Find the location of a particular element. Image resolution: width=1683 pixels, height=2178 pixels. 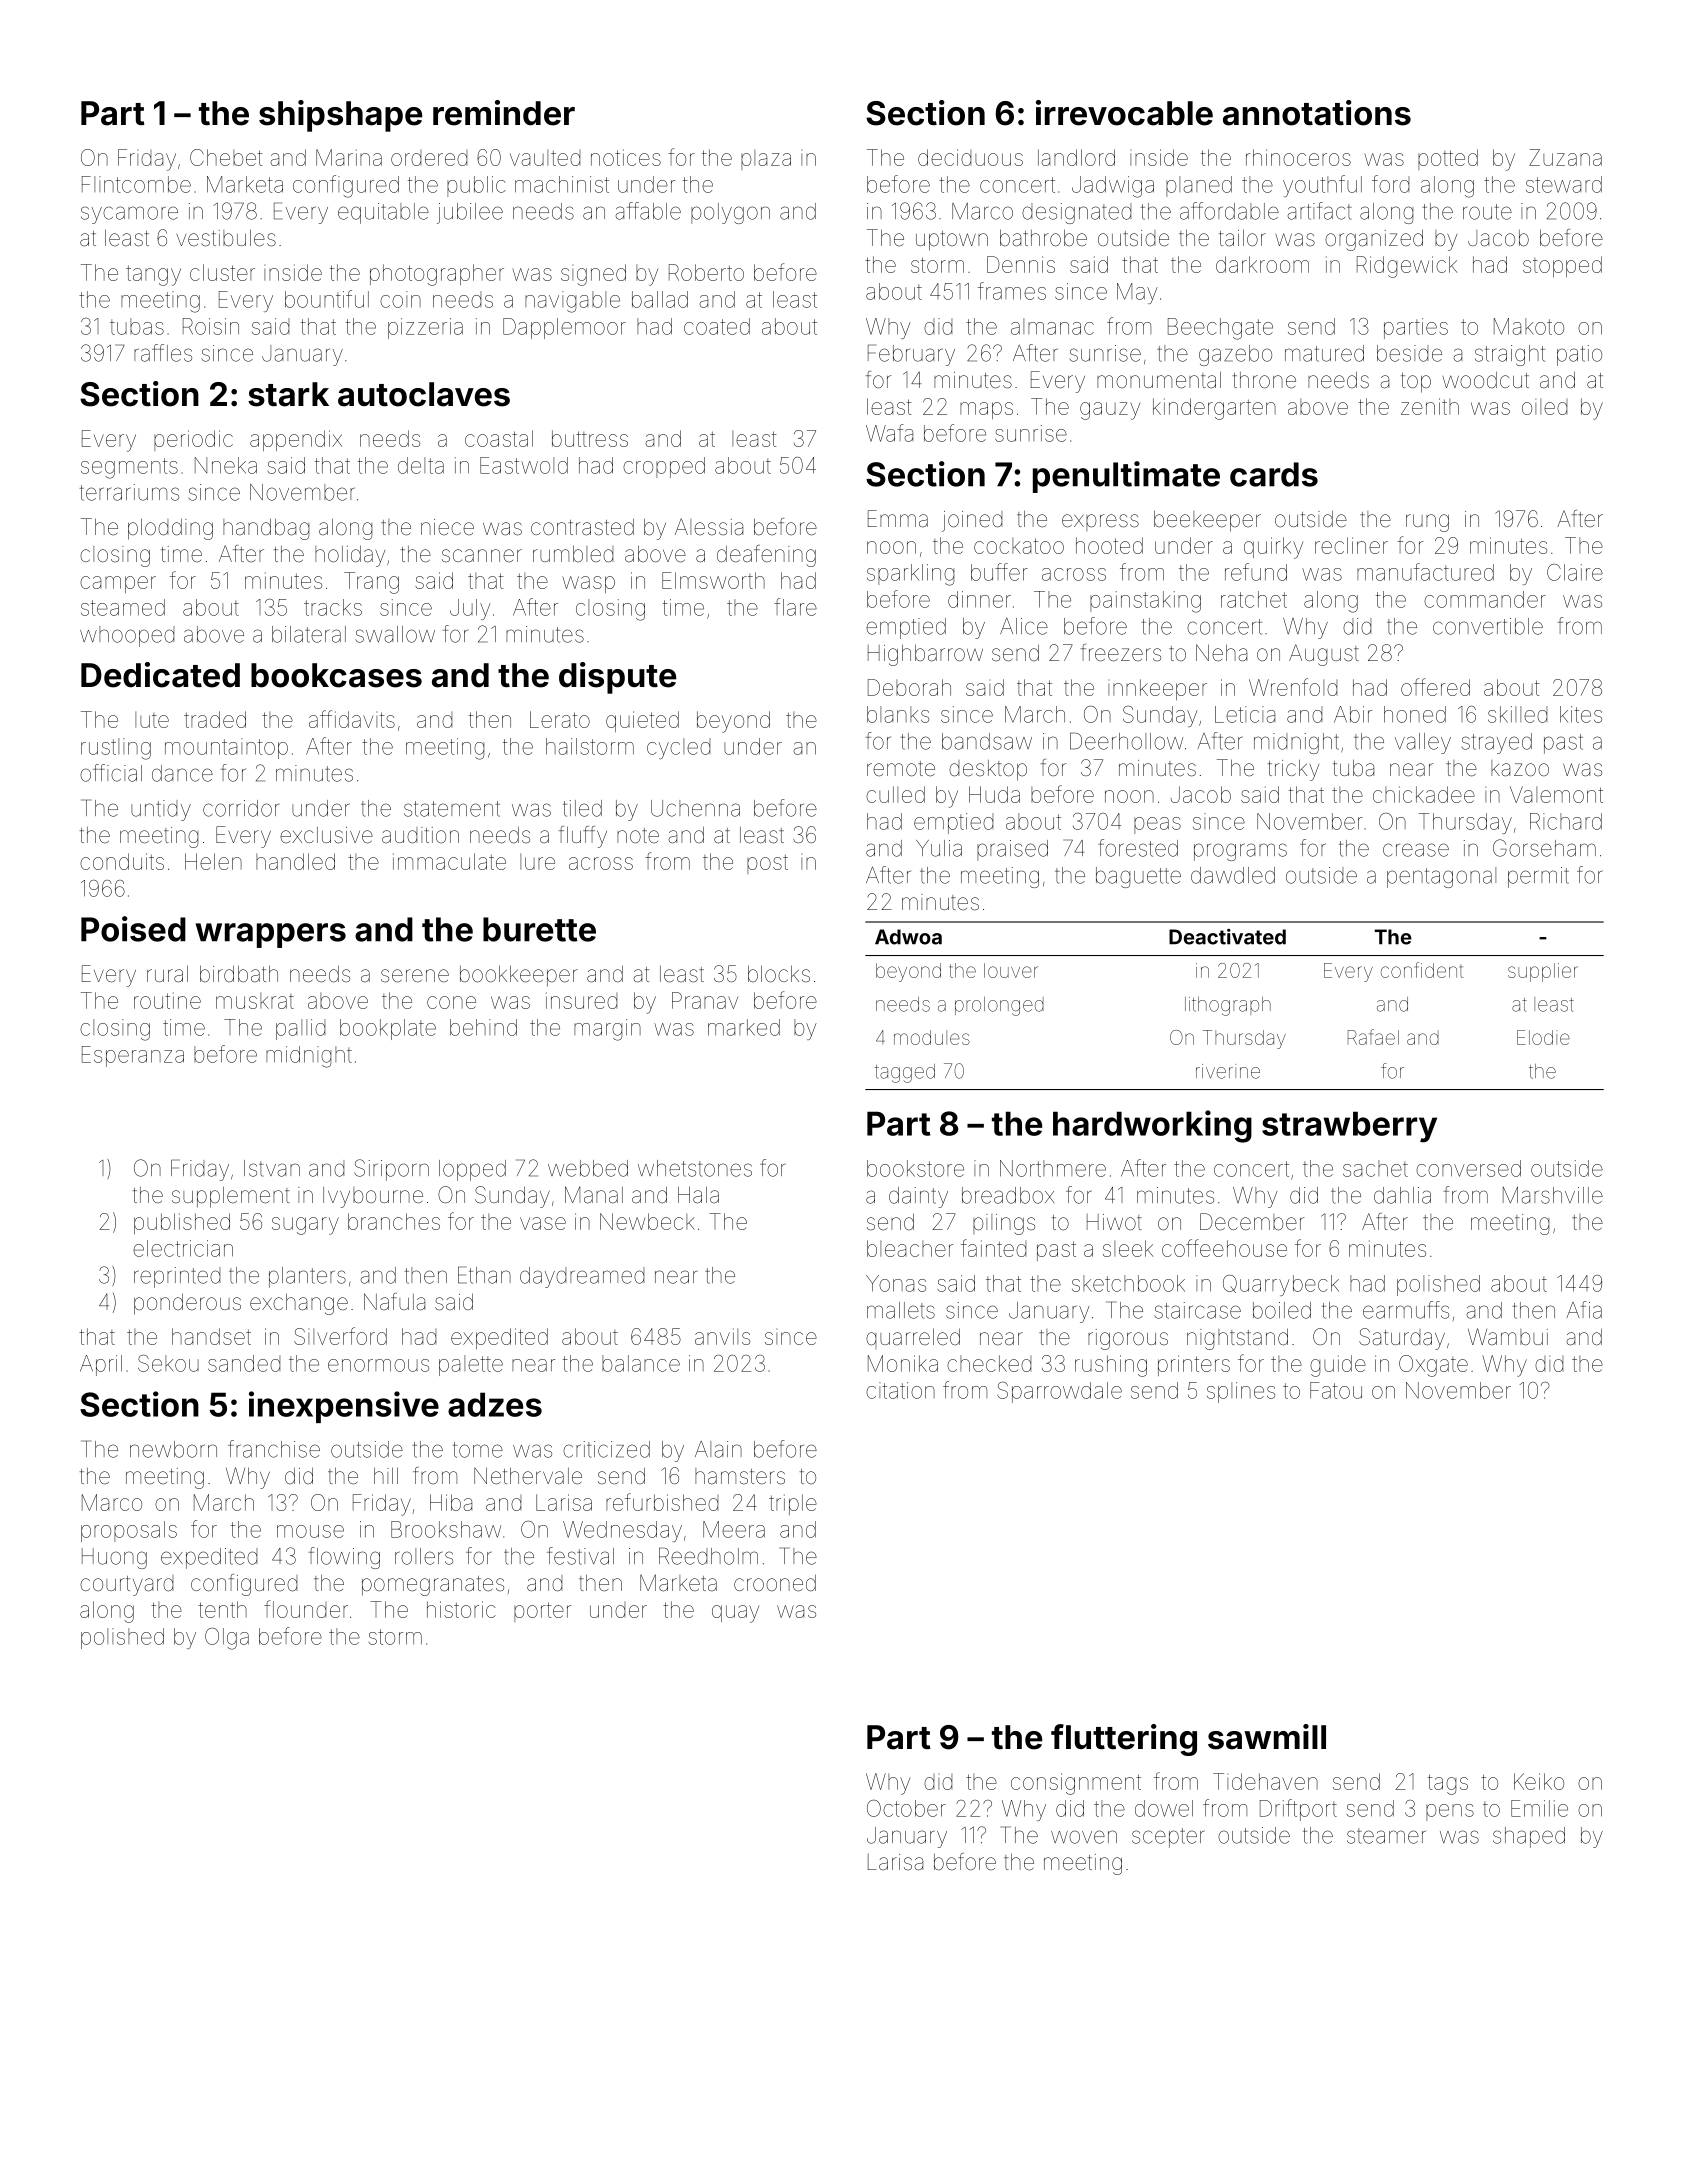

historic is located at coordinates (461, 1609).
